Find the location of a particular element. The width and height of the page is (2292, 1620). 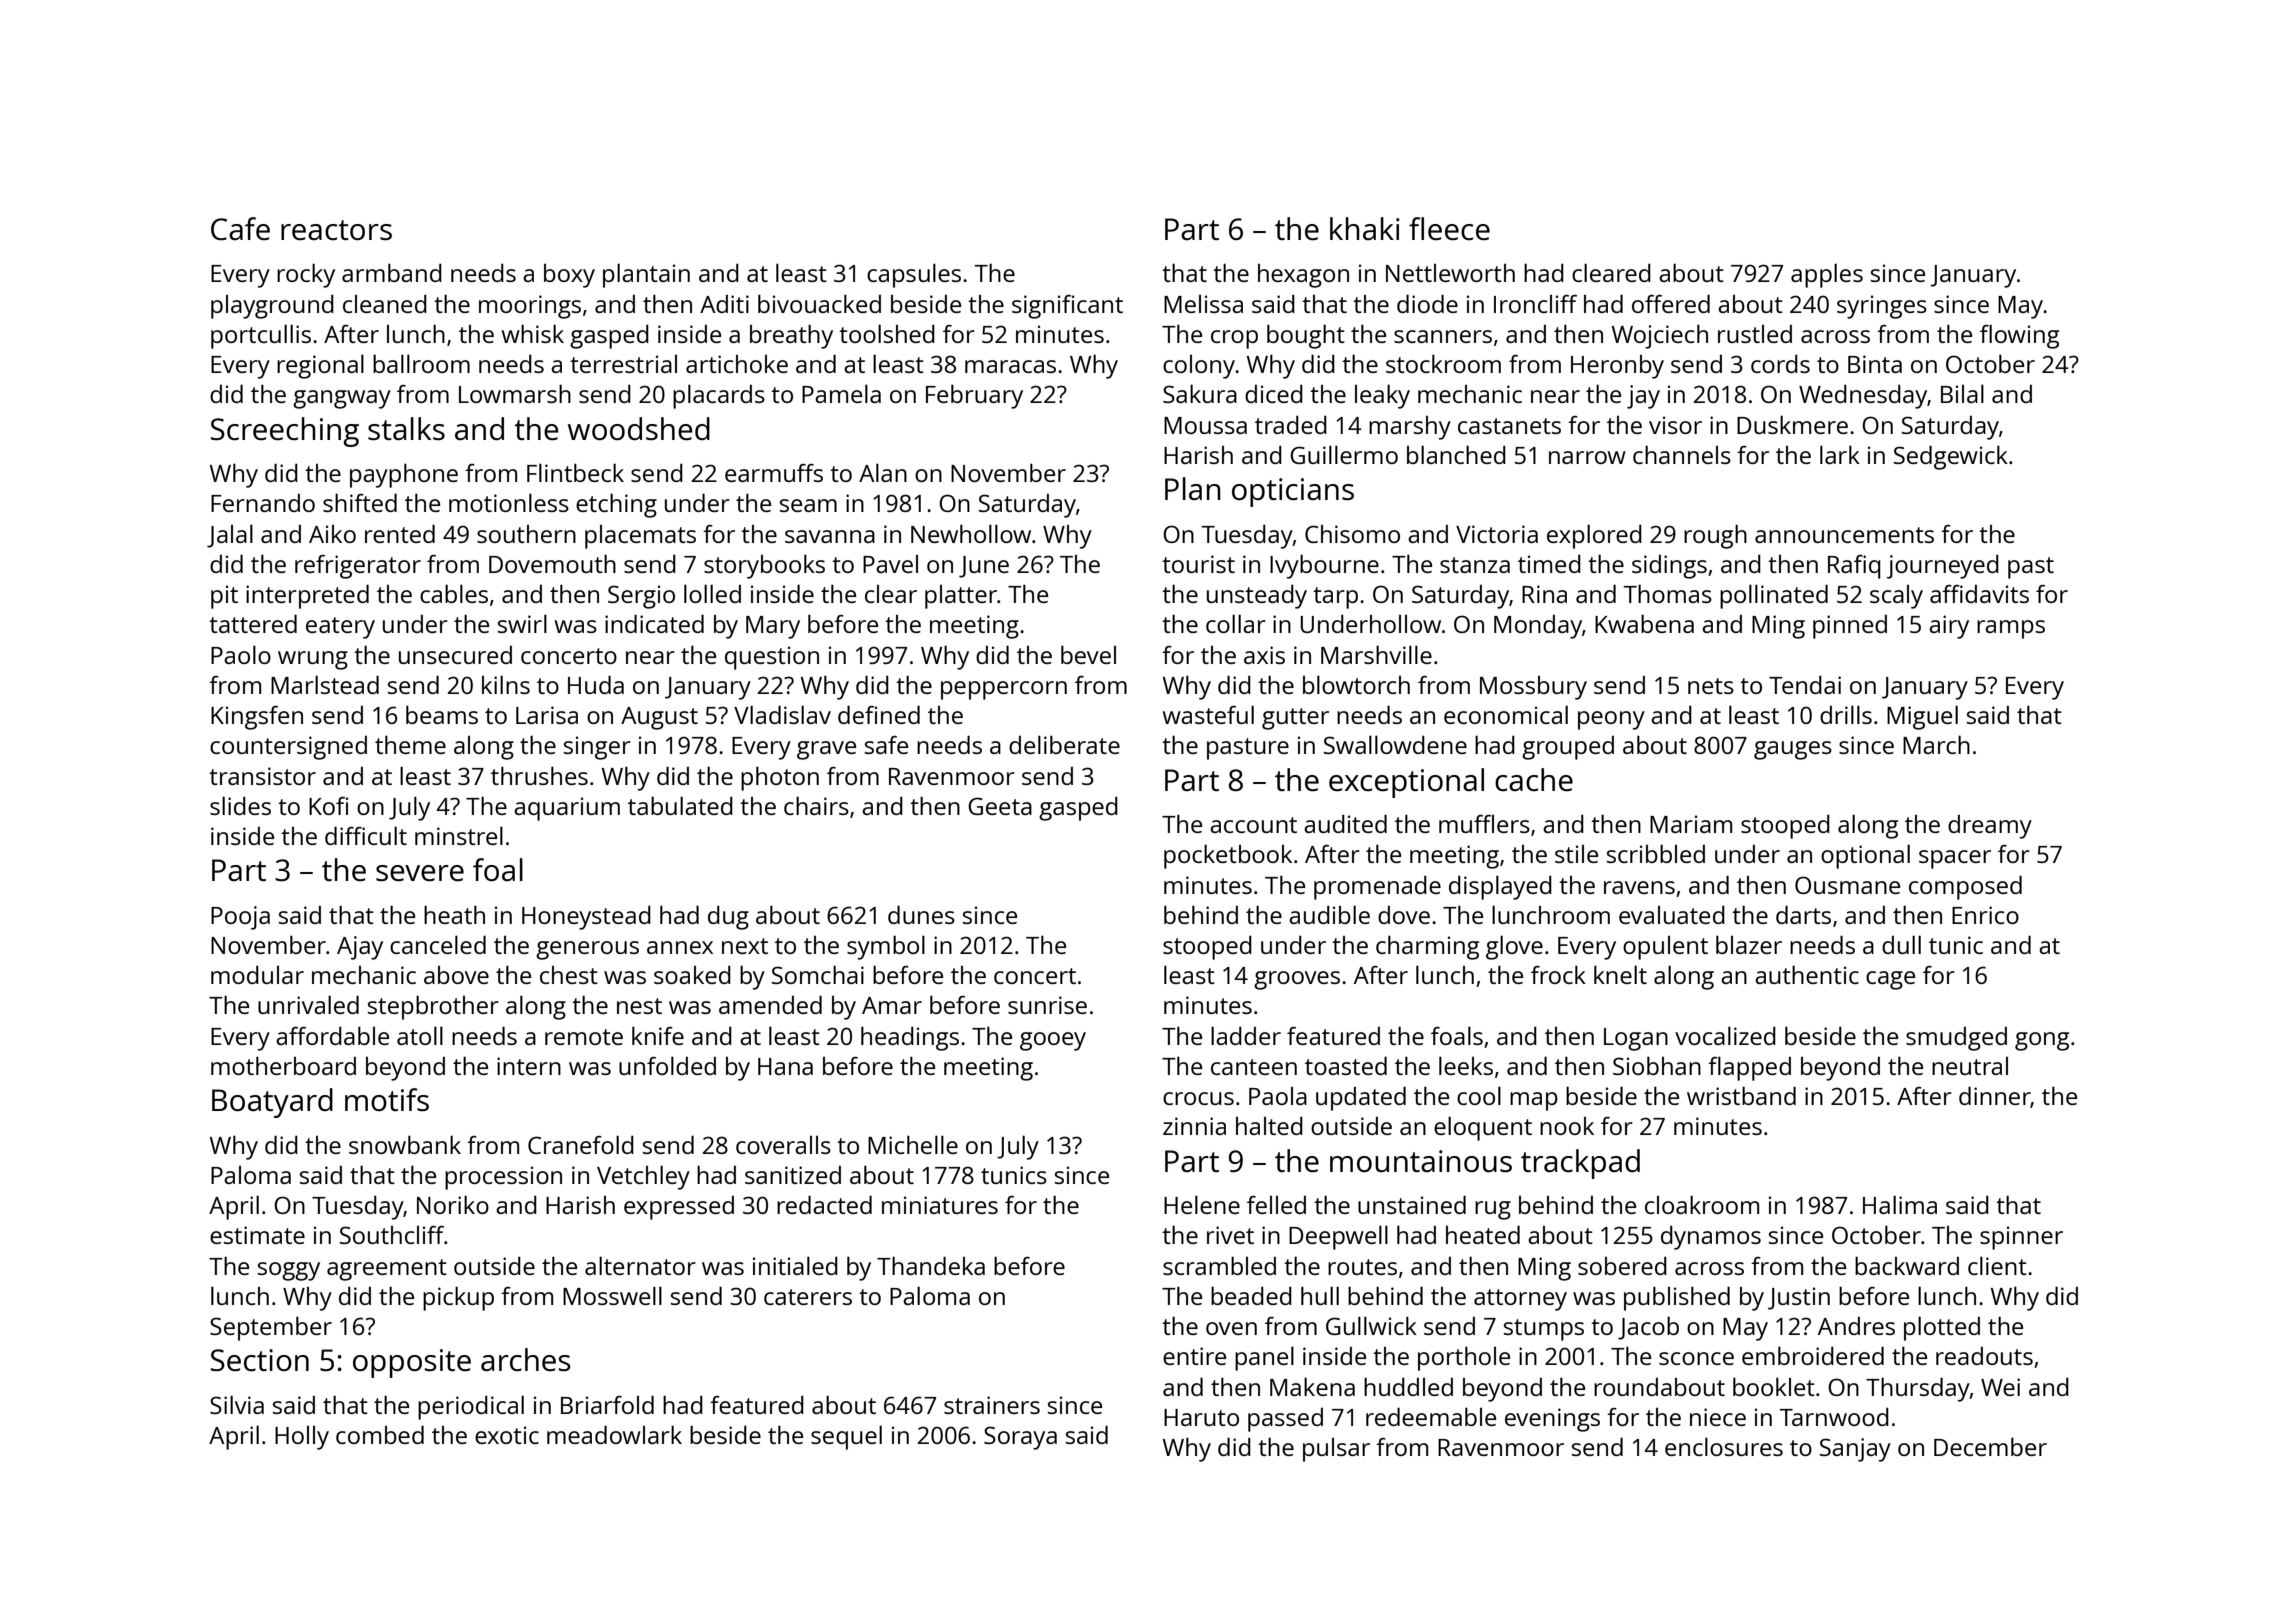

flowing is located at coordinates (2019, 336).
